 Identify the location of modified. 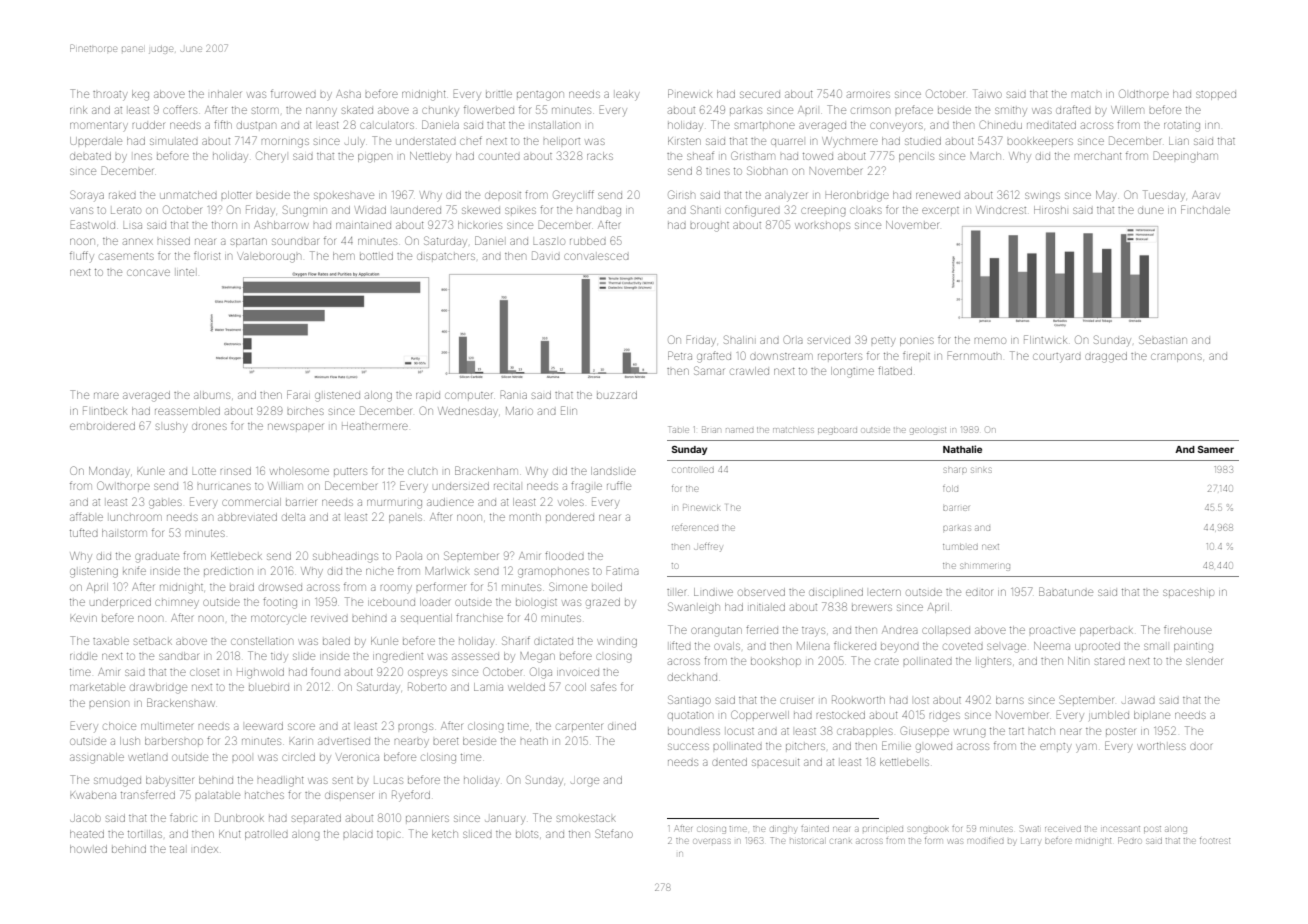
(985, 841).
